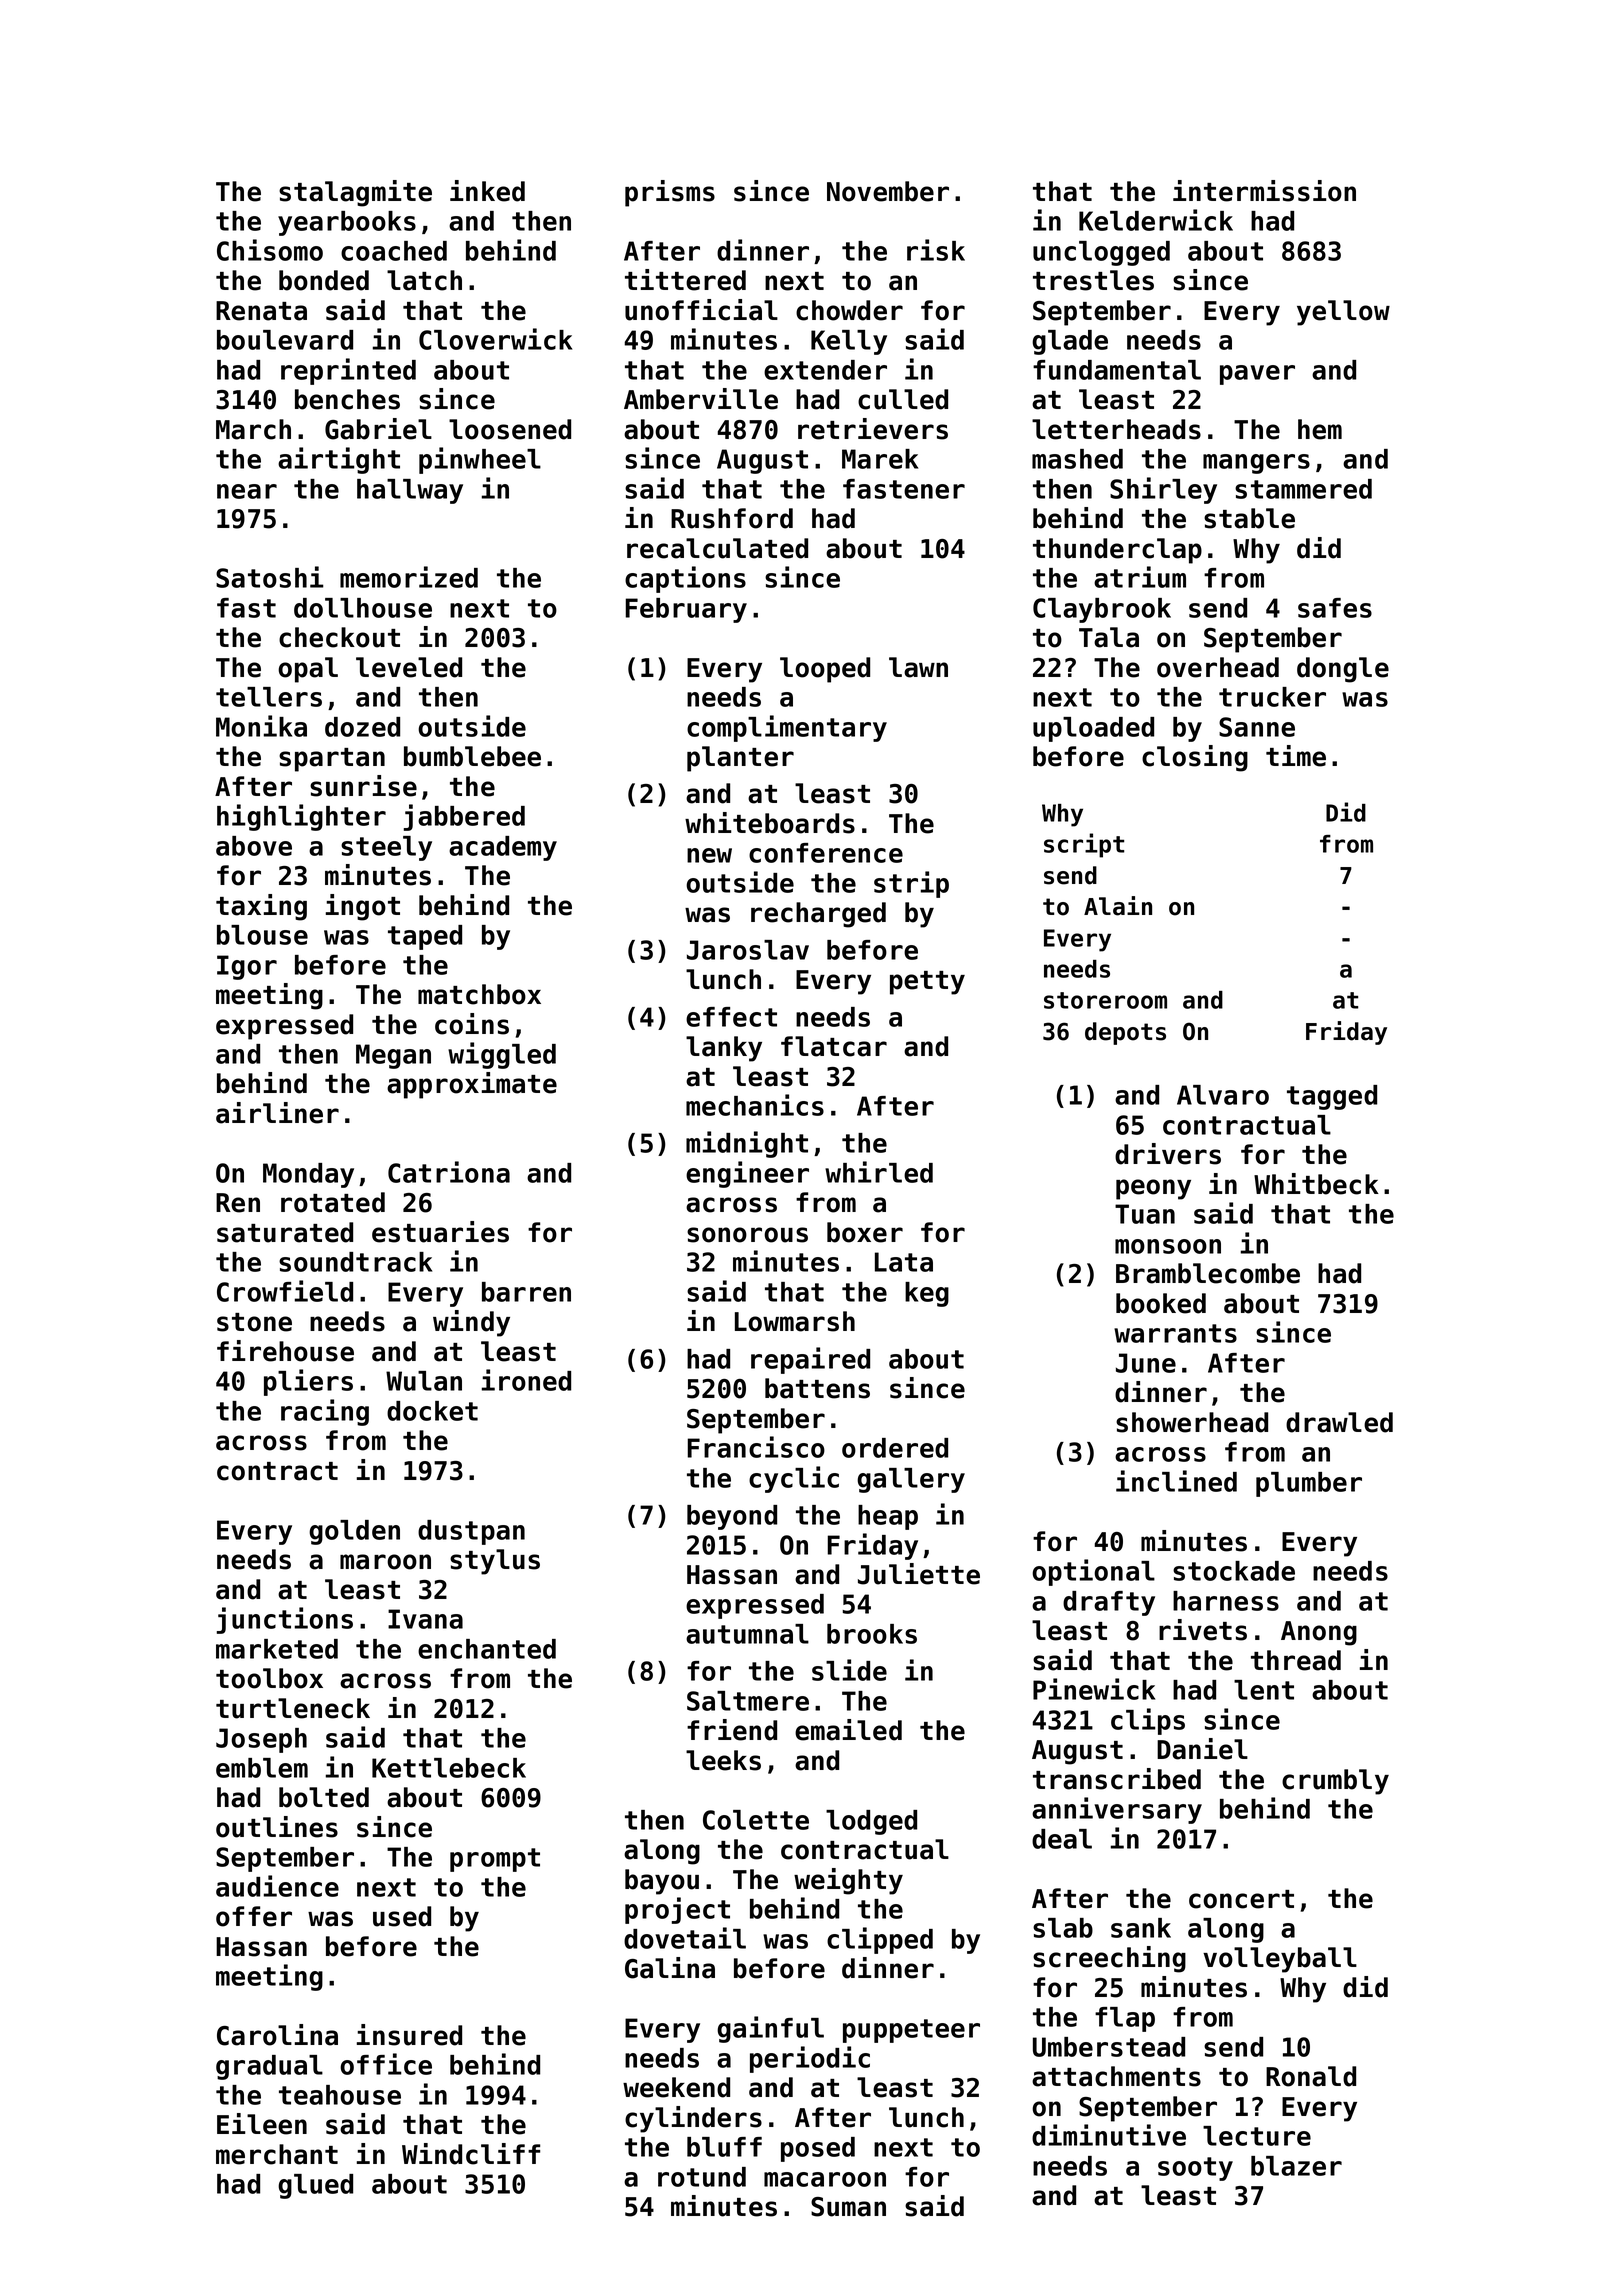 This screenshot has width=1620, height=2292. I want to click on Suman, so click(848, 2207).
